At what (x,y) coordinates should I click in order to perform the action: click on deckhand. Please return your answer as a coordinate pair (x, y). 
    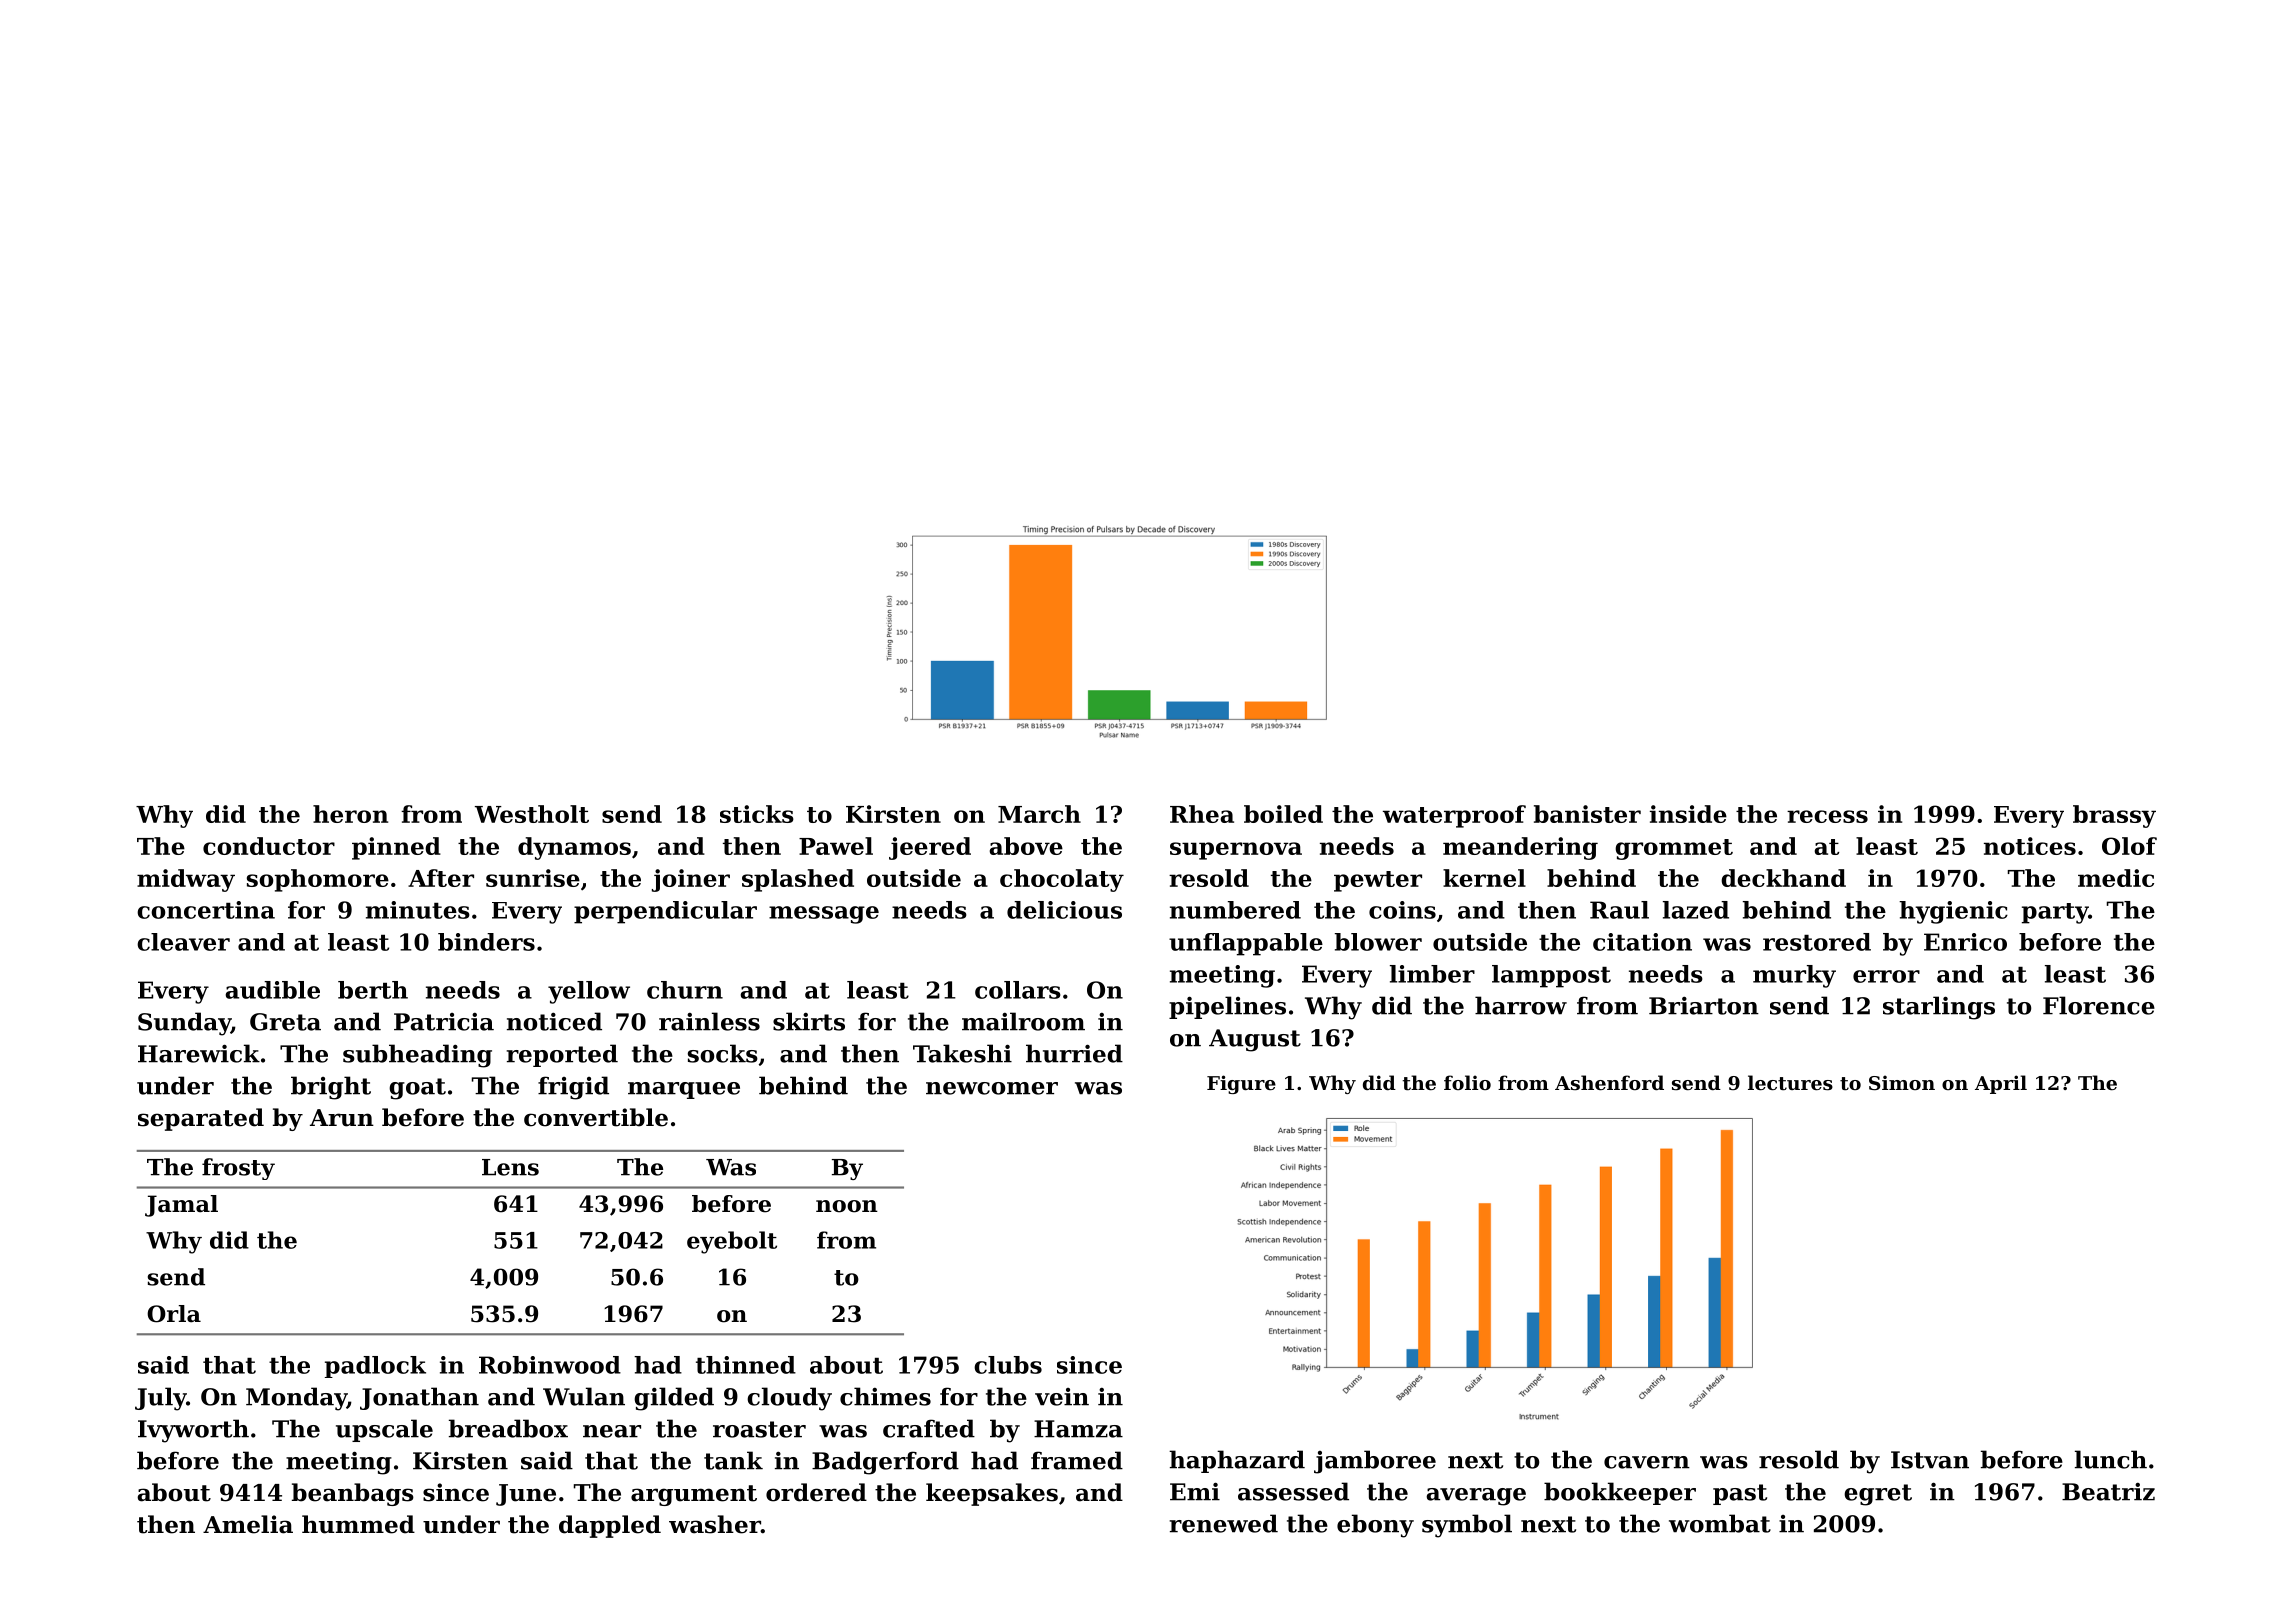
    Looking at the image, I should click on (1783, 878).
